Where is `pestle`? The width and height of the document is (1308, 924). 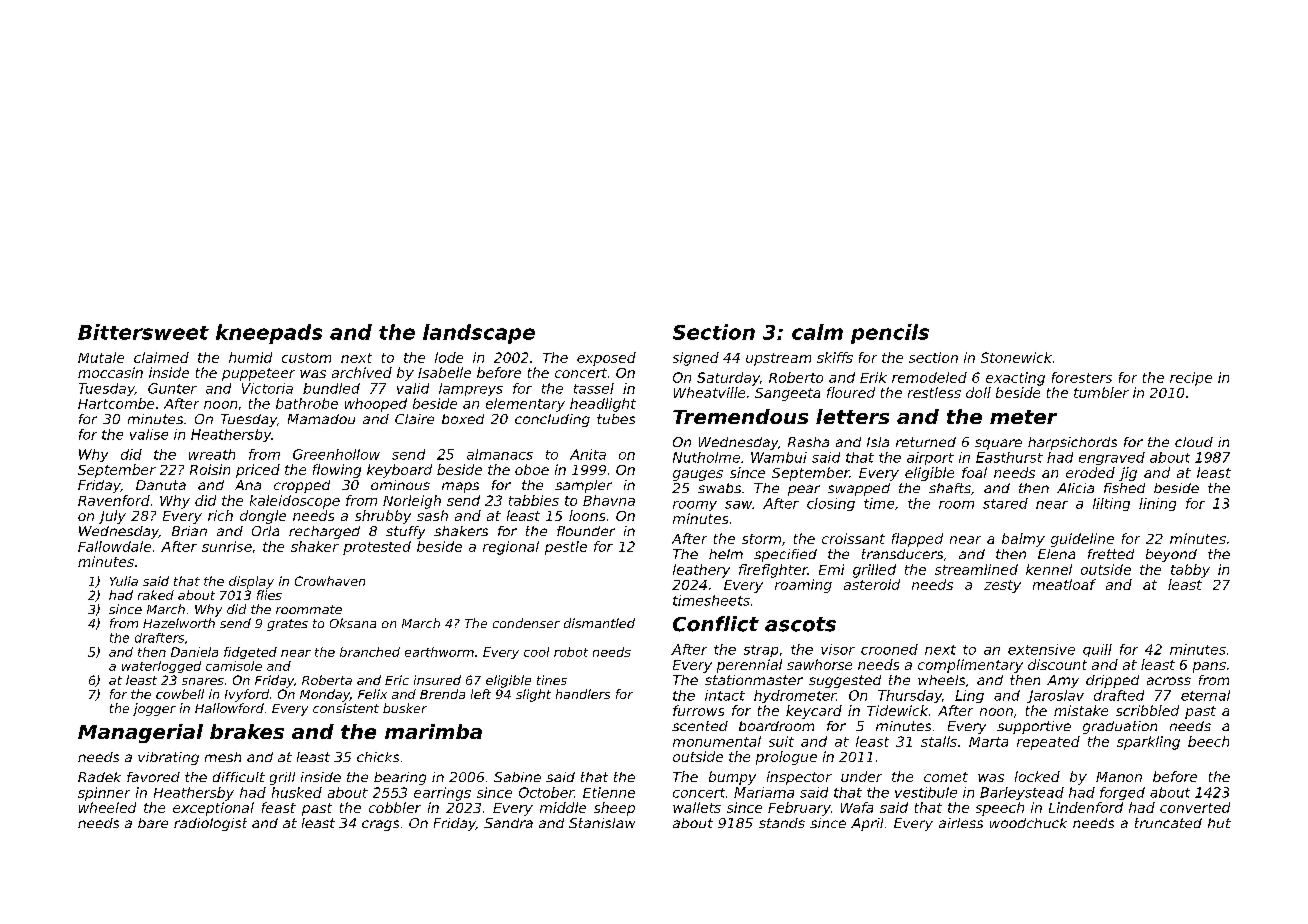 pestle is located at coordinates (566, 548).
